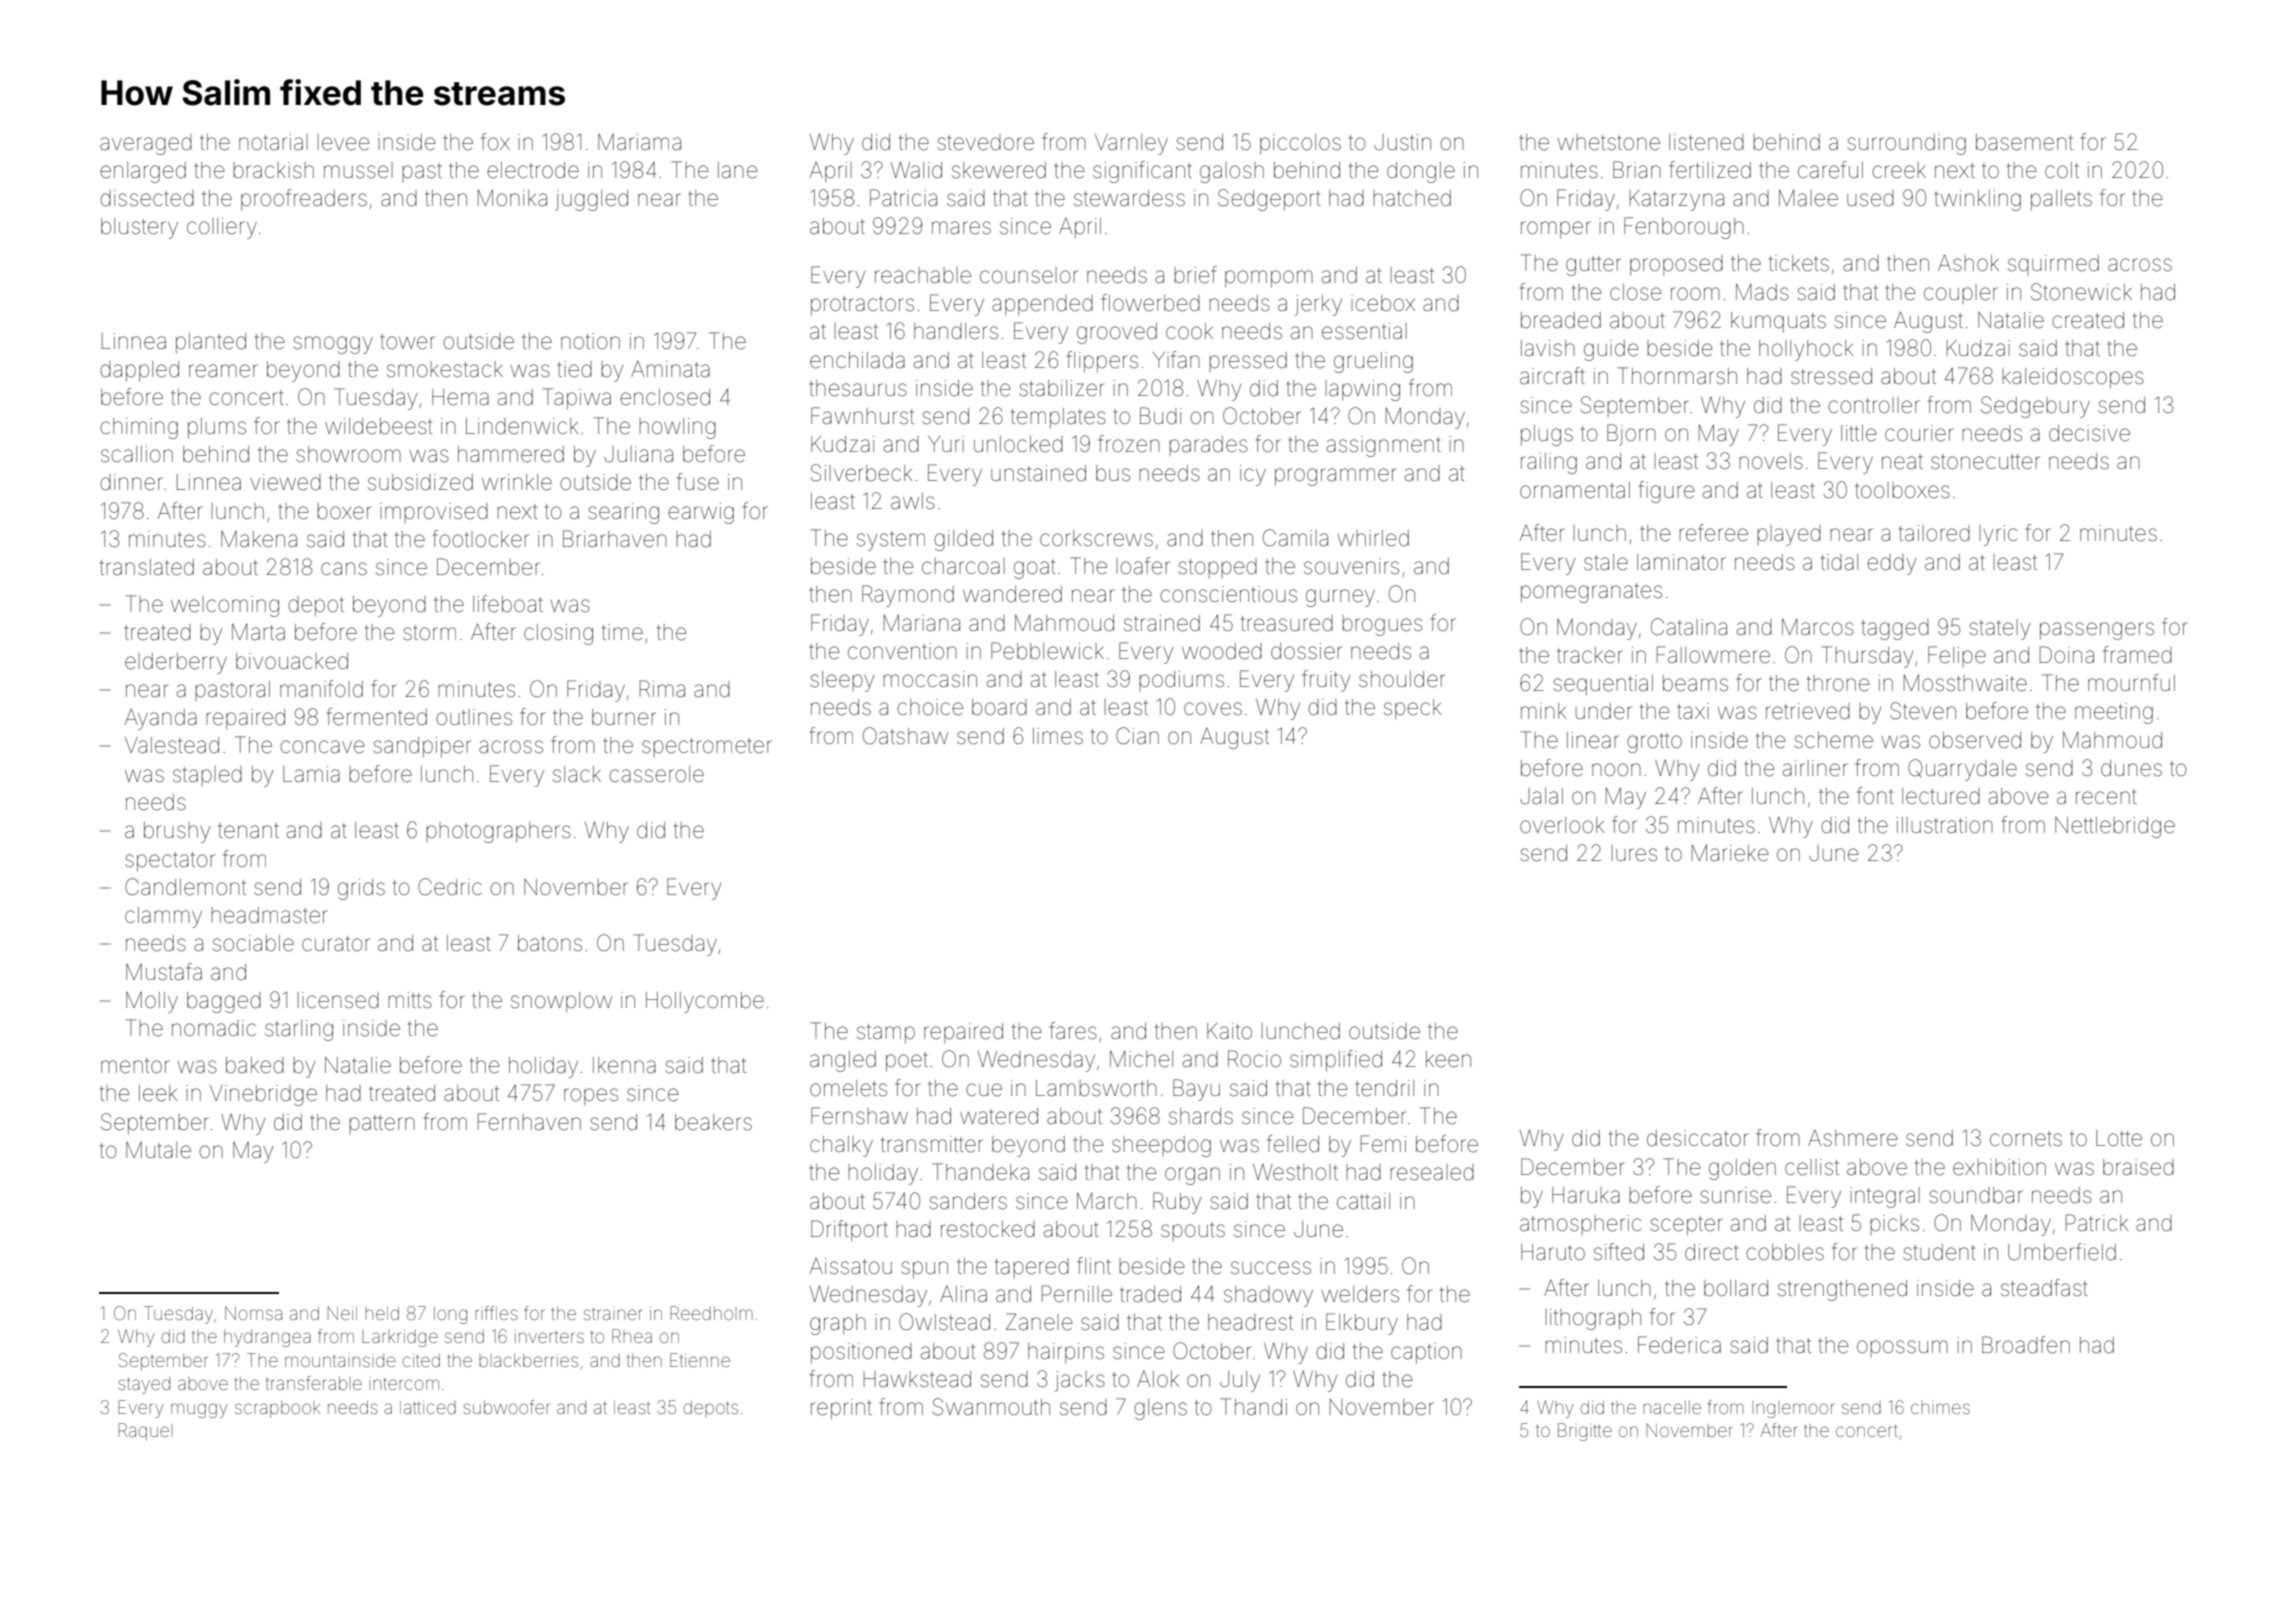 Image resolution: width=2292 pixels, height=1620 pixels. I want to click on limes, so click(1058, 736).
